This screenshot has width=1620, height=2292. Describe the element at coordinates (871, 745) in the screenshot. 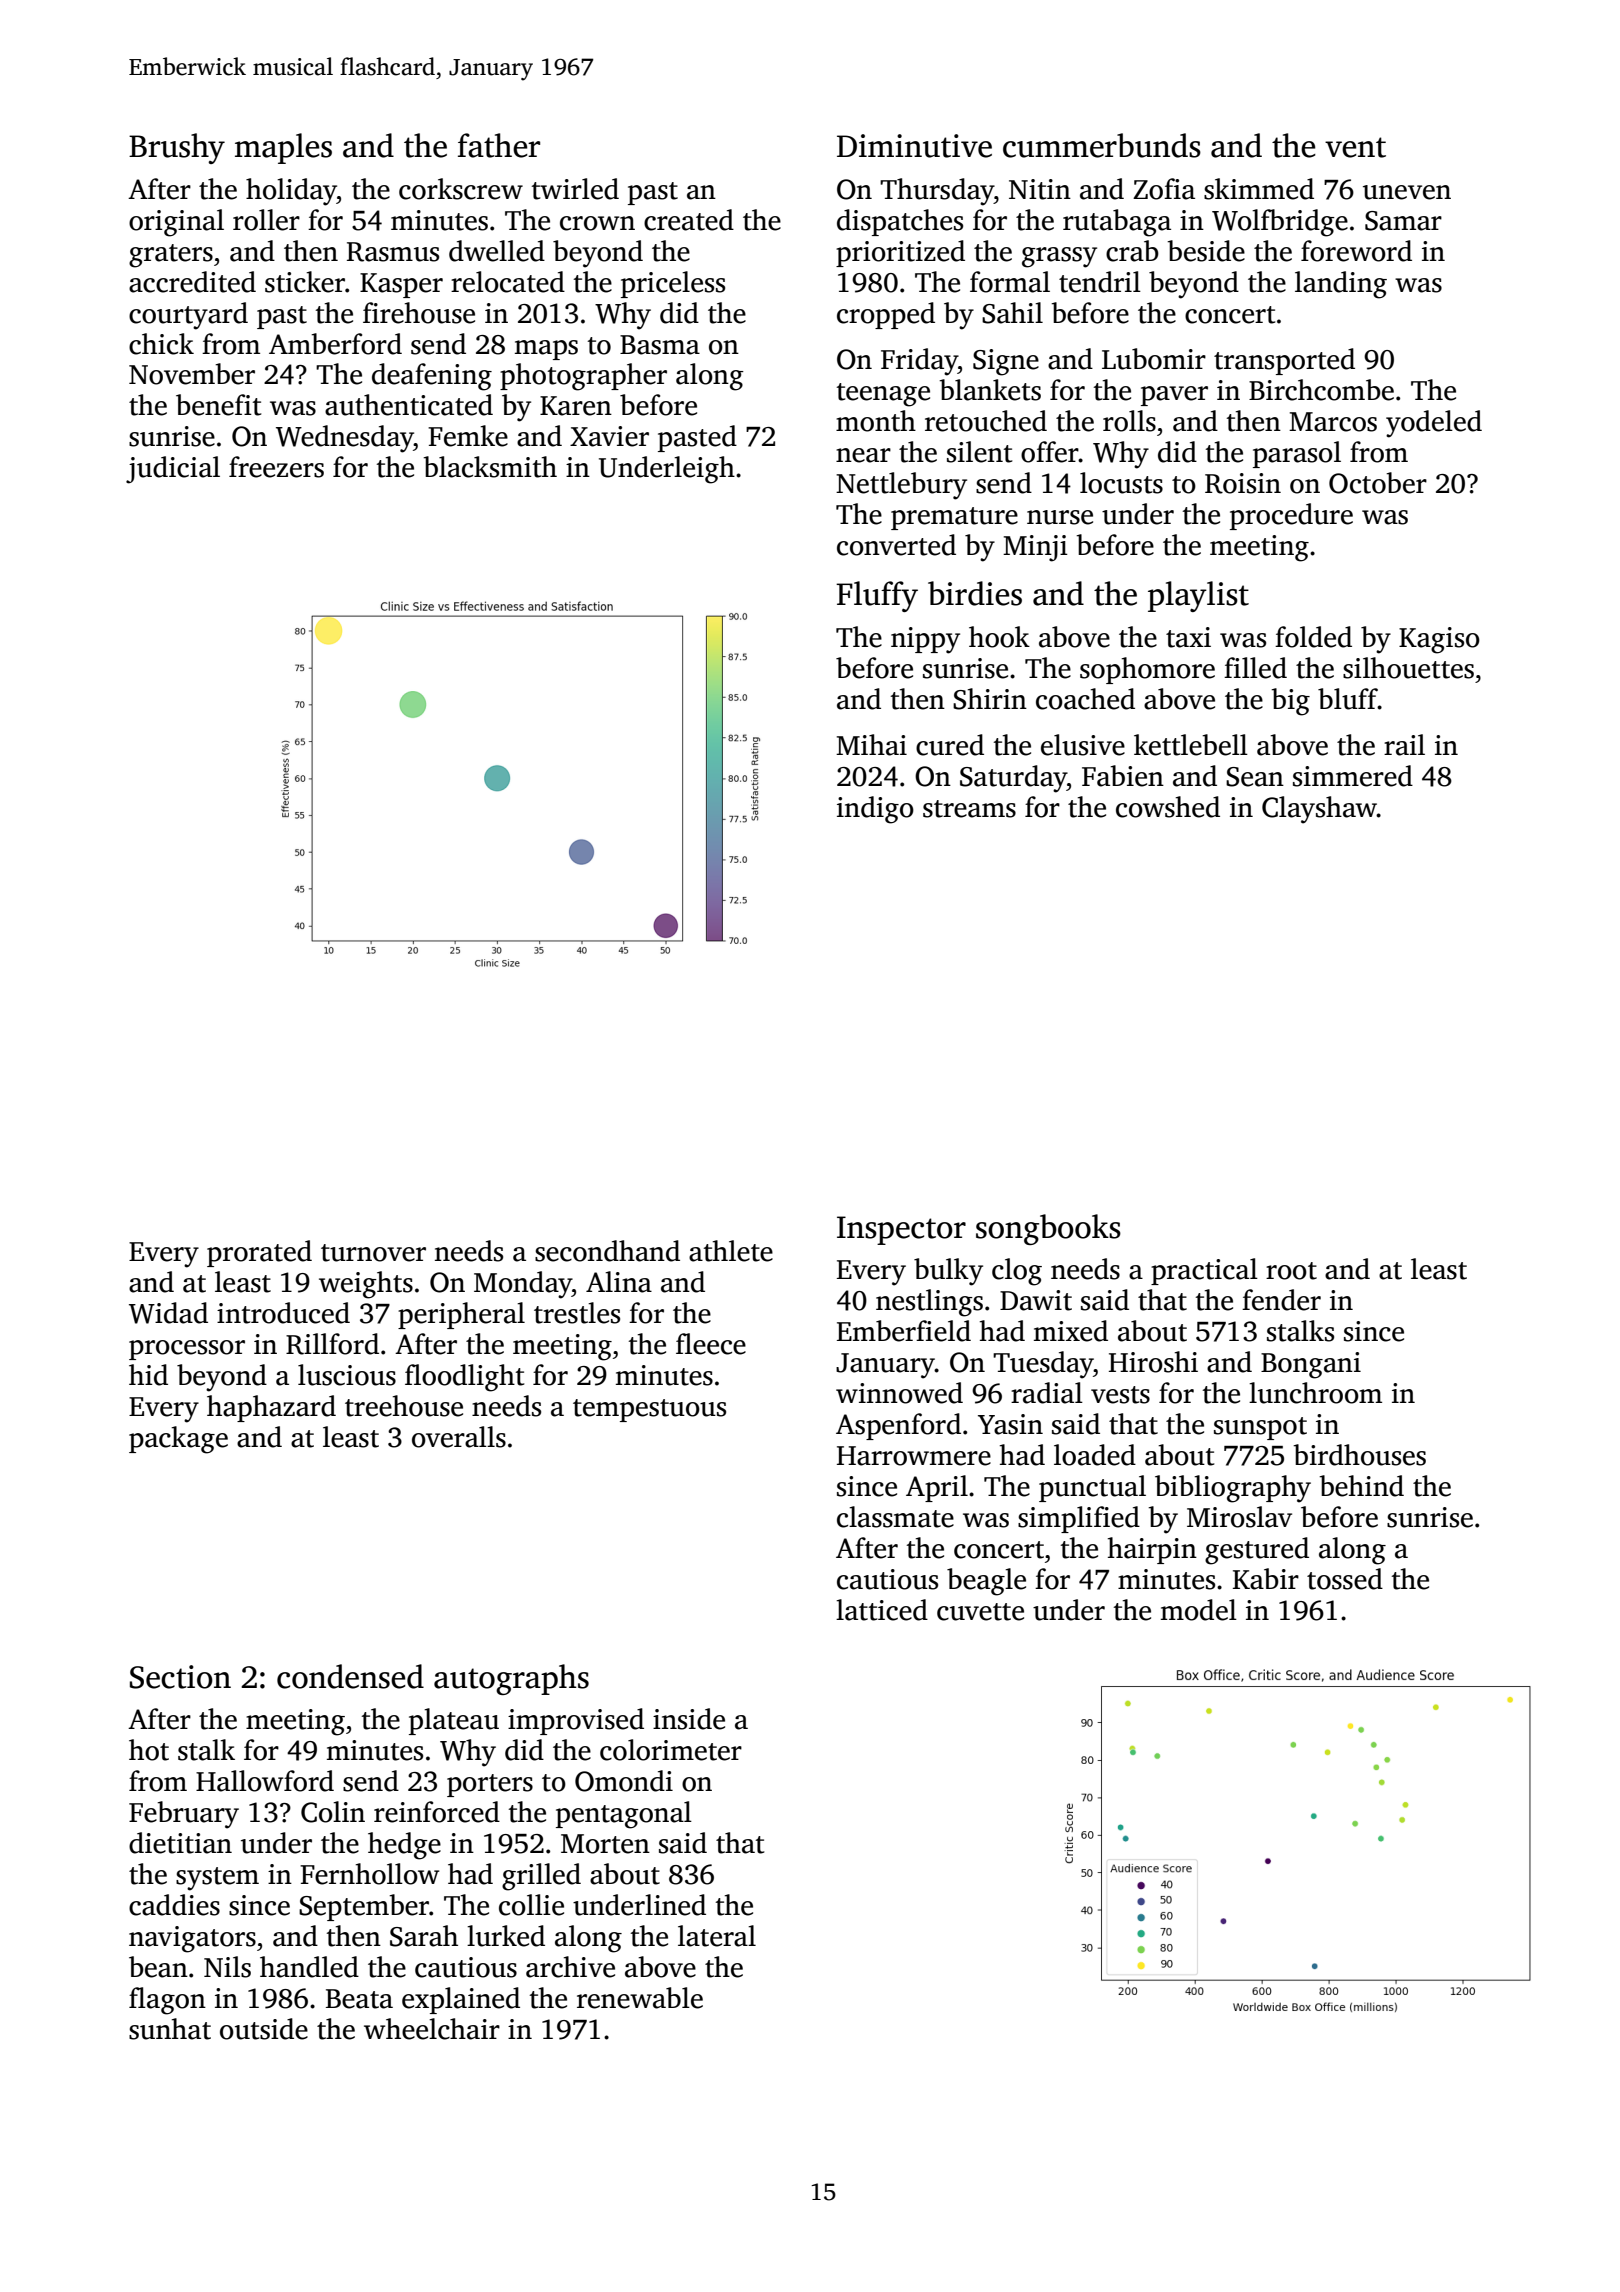

I see `Mihai` at that location.
